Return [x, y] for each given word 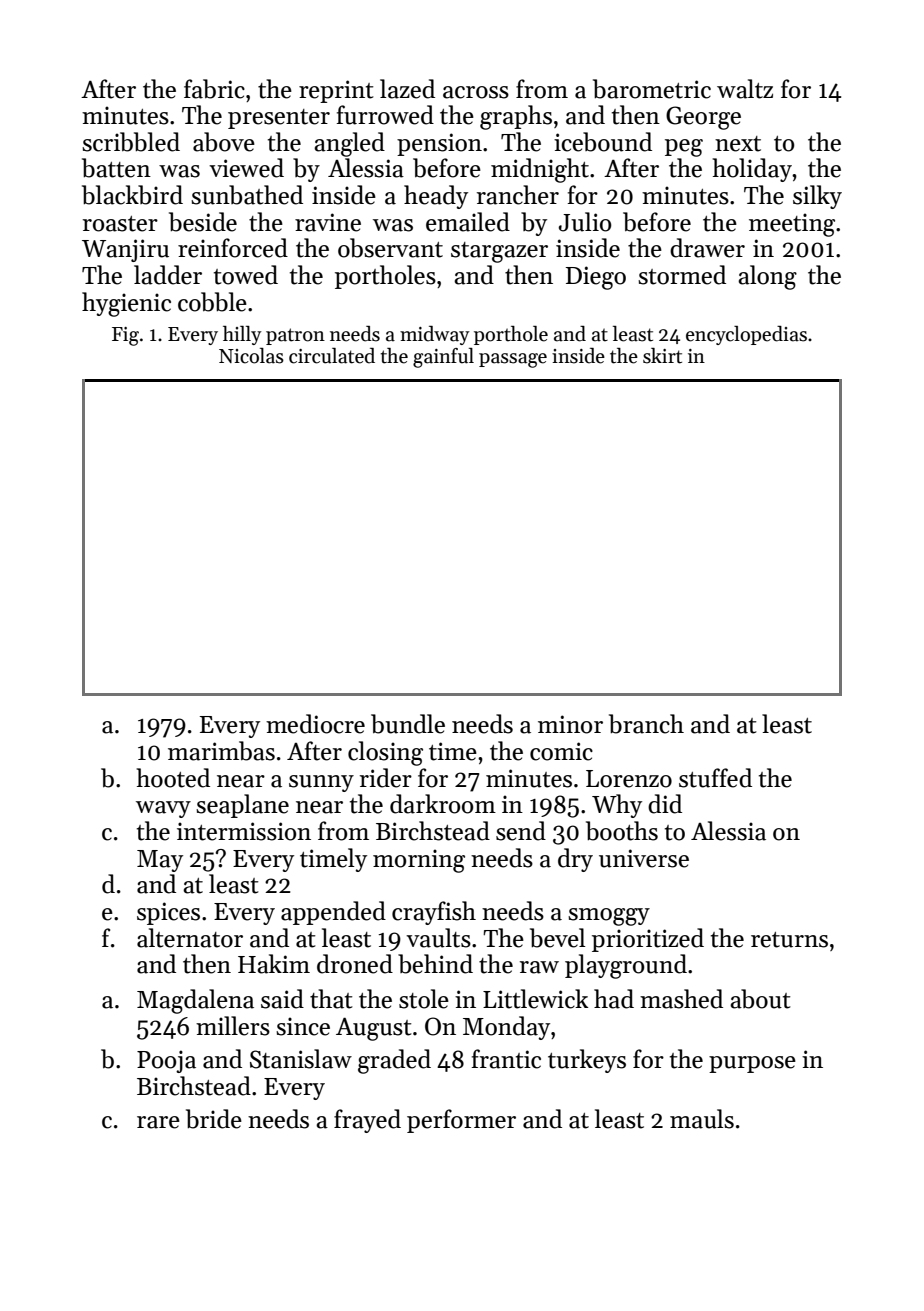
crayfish [434, 913]
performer [461, 1121]
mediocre [315, 724]
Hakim [274, 964]
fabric [214, 89]
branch [646, 724]
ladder [168, 275]
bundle [408, 724]
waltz [745, 89]
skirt [662, 356]
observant [390, 248]
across [476, 92]
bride [214, 1119]
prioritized [648, 940]
